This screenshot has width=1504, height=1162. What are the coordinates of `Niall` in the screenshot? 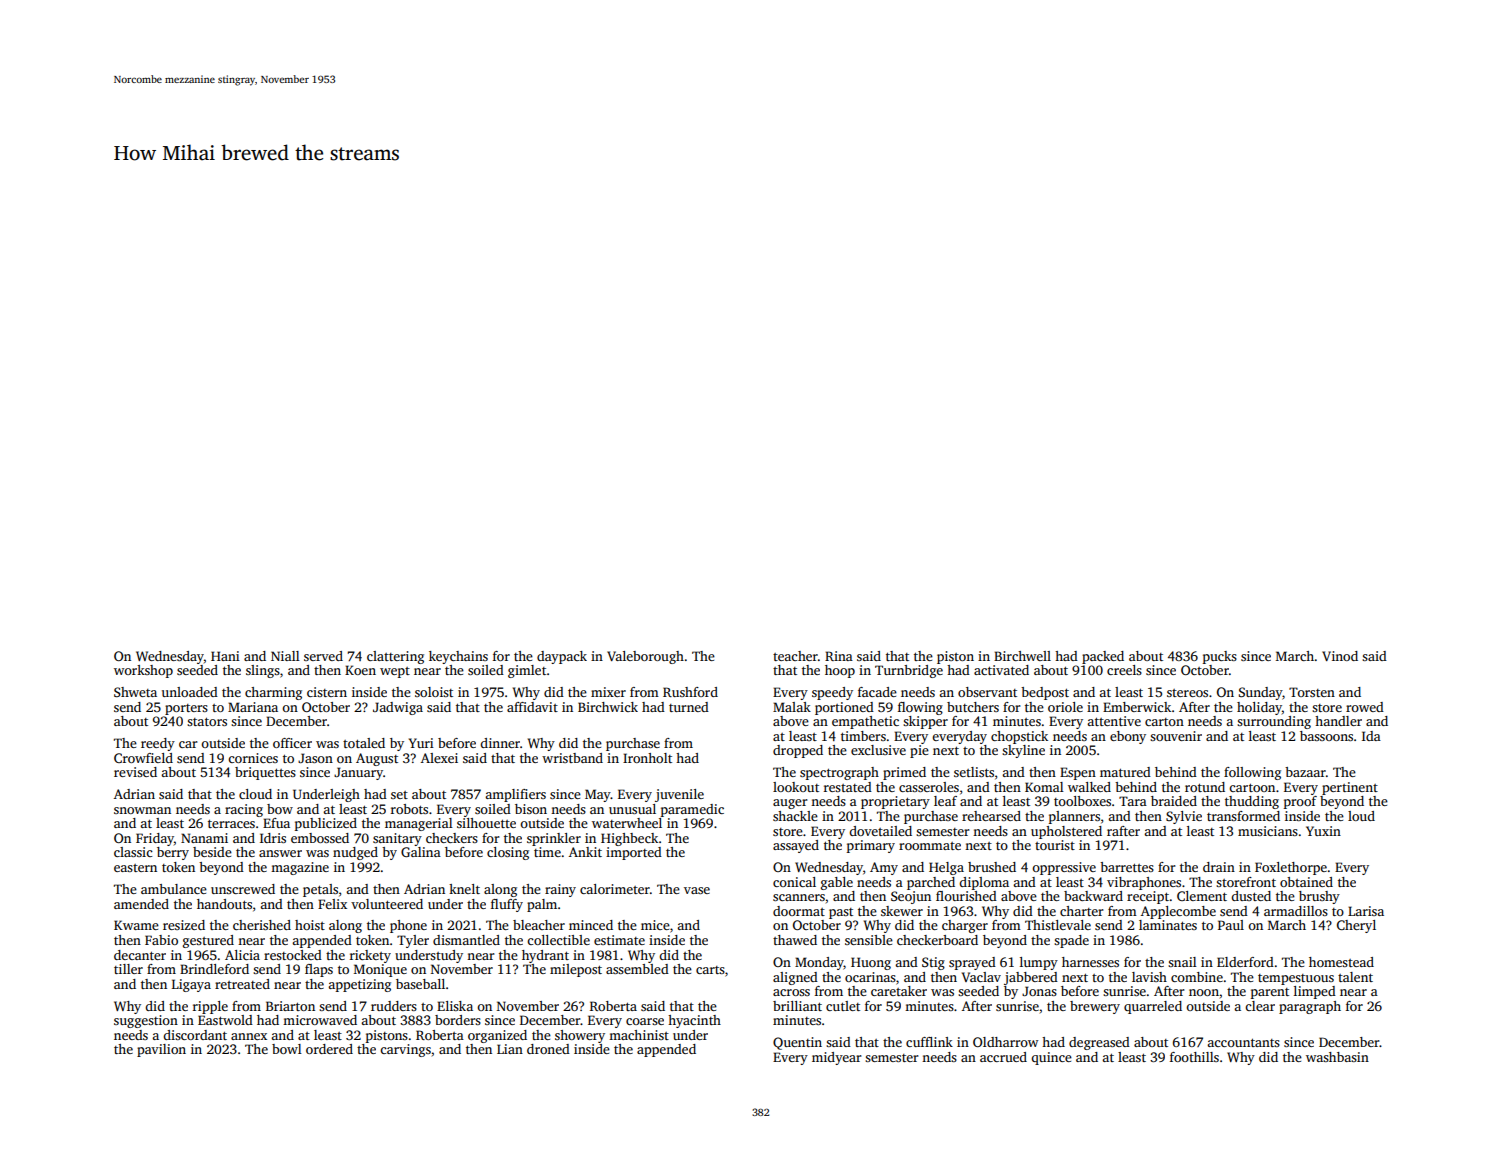 It's located at (285, 656).
